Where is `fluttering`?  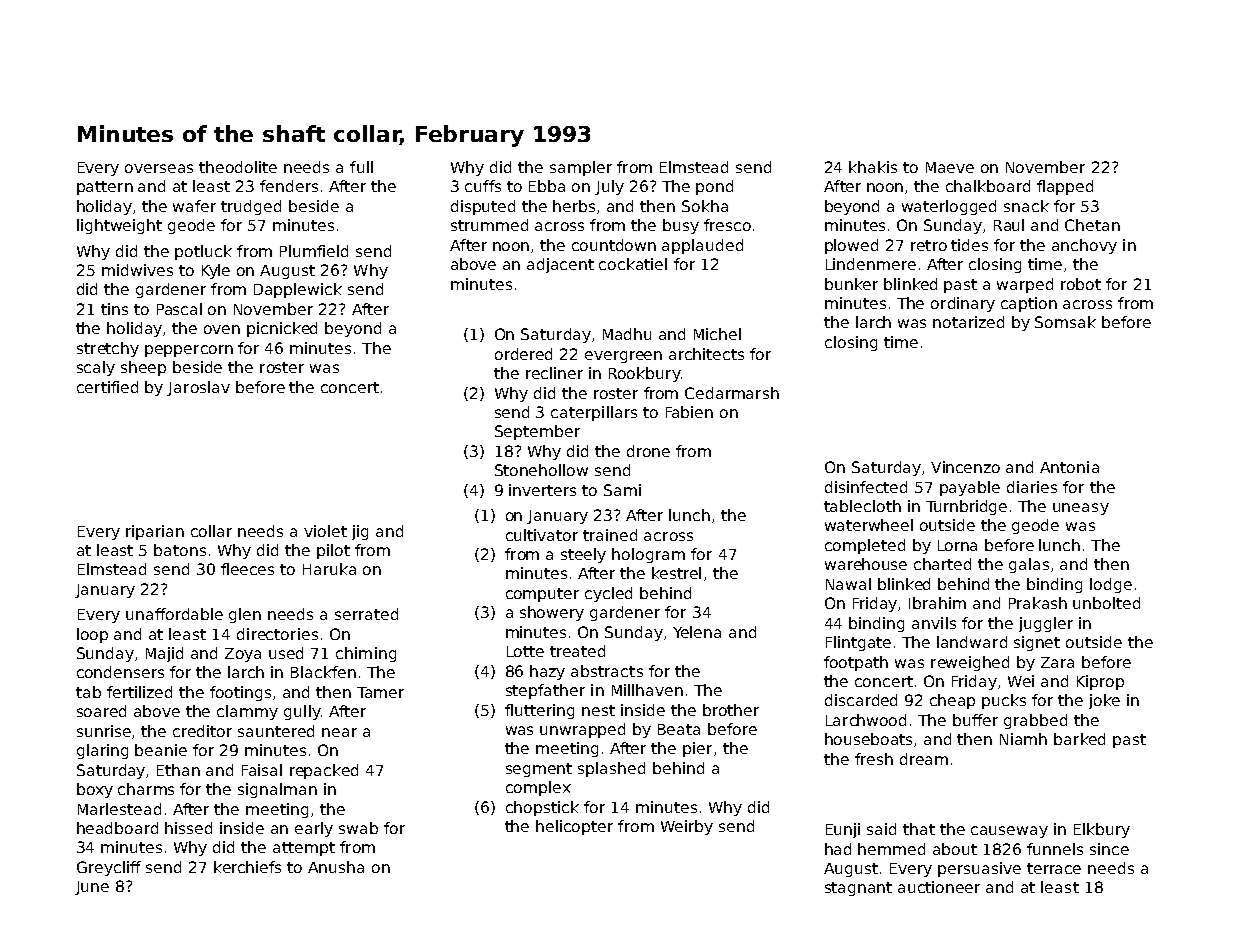
fluttering is located at coordinates (539, 711).
